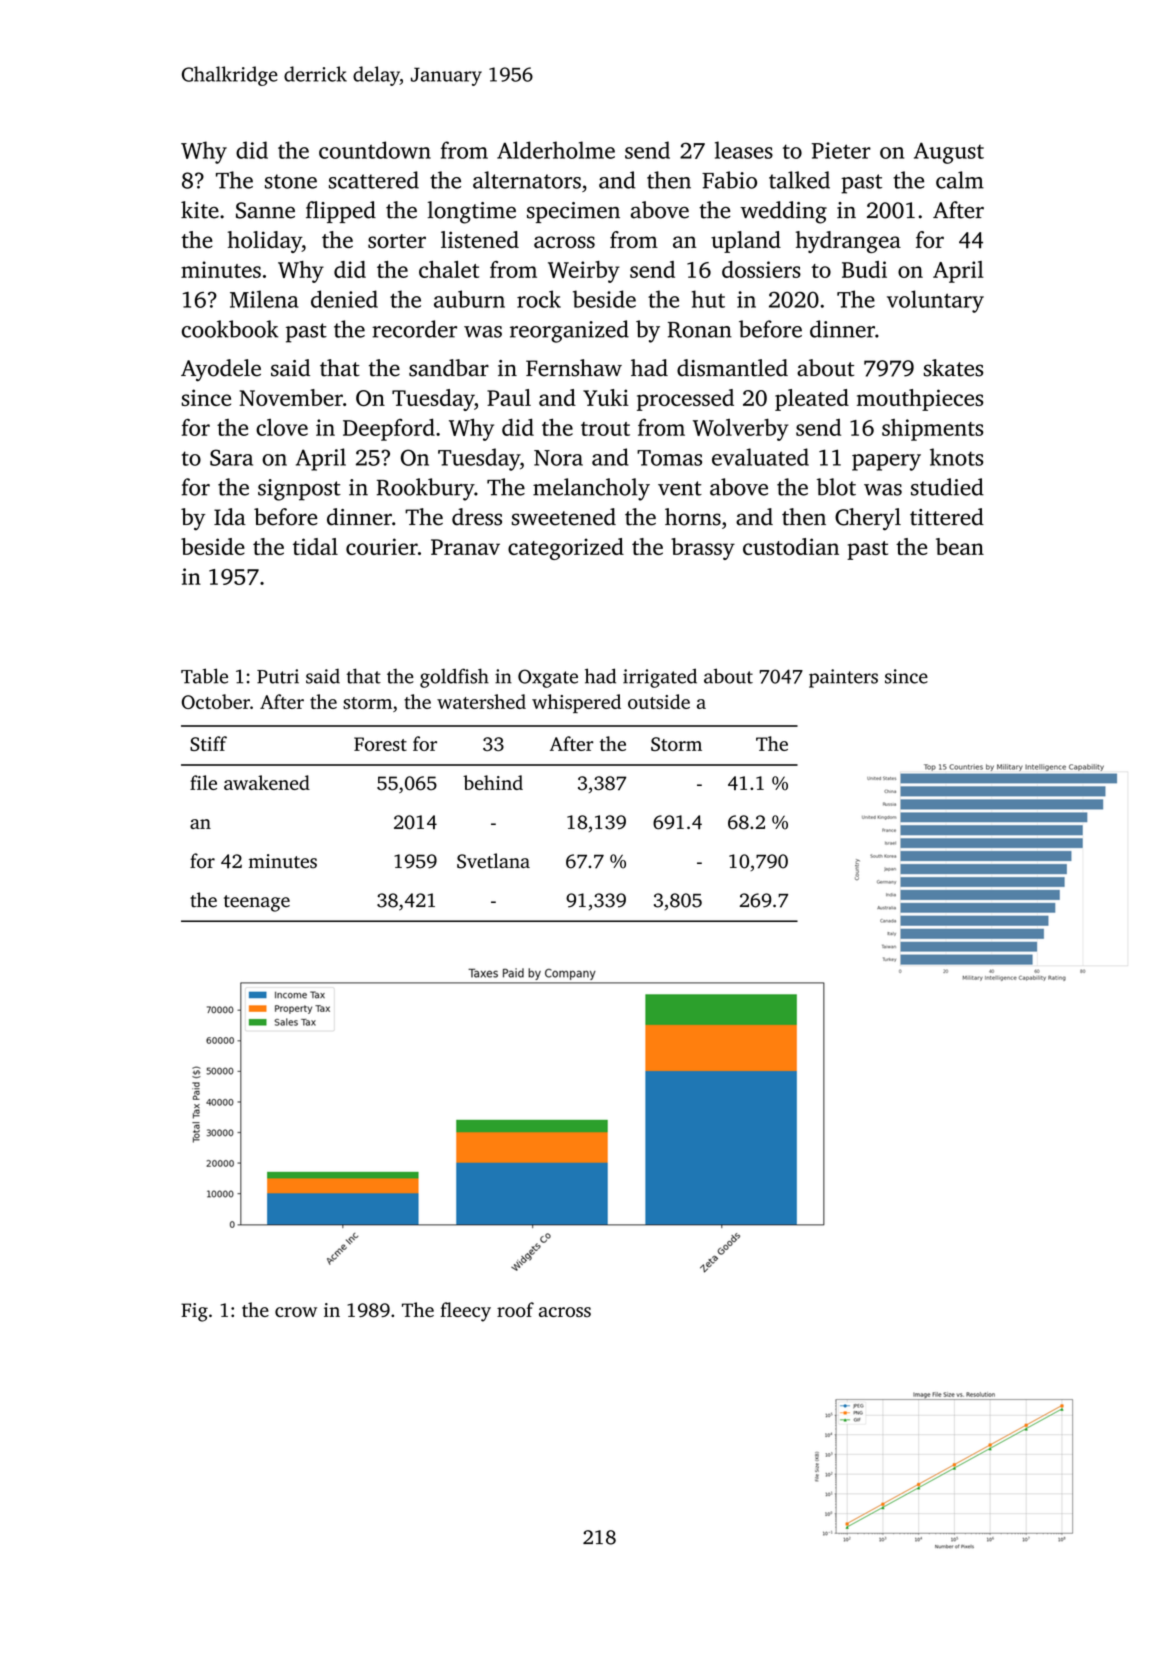 The width and height of the document is (1165, 1654). What do you see at coordinates (278, 676) in the document?
I see `Putri` at bounding box center [278, 676].
